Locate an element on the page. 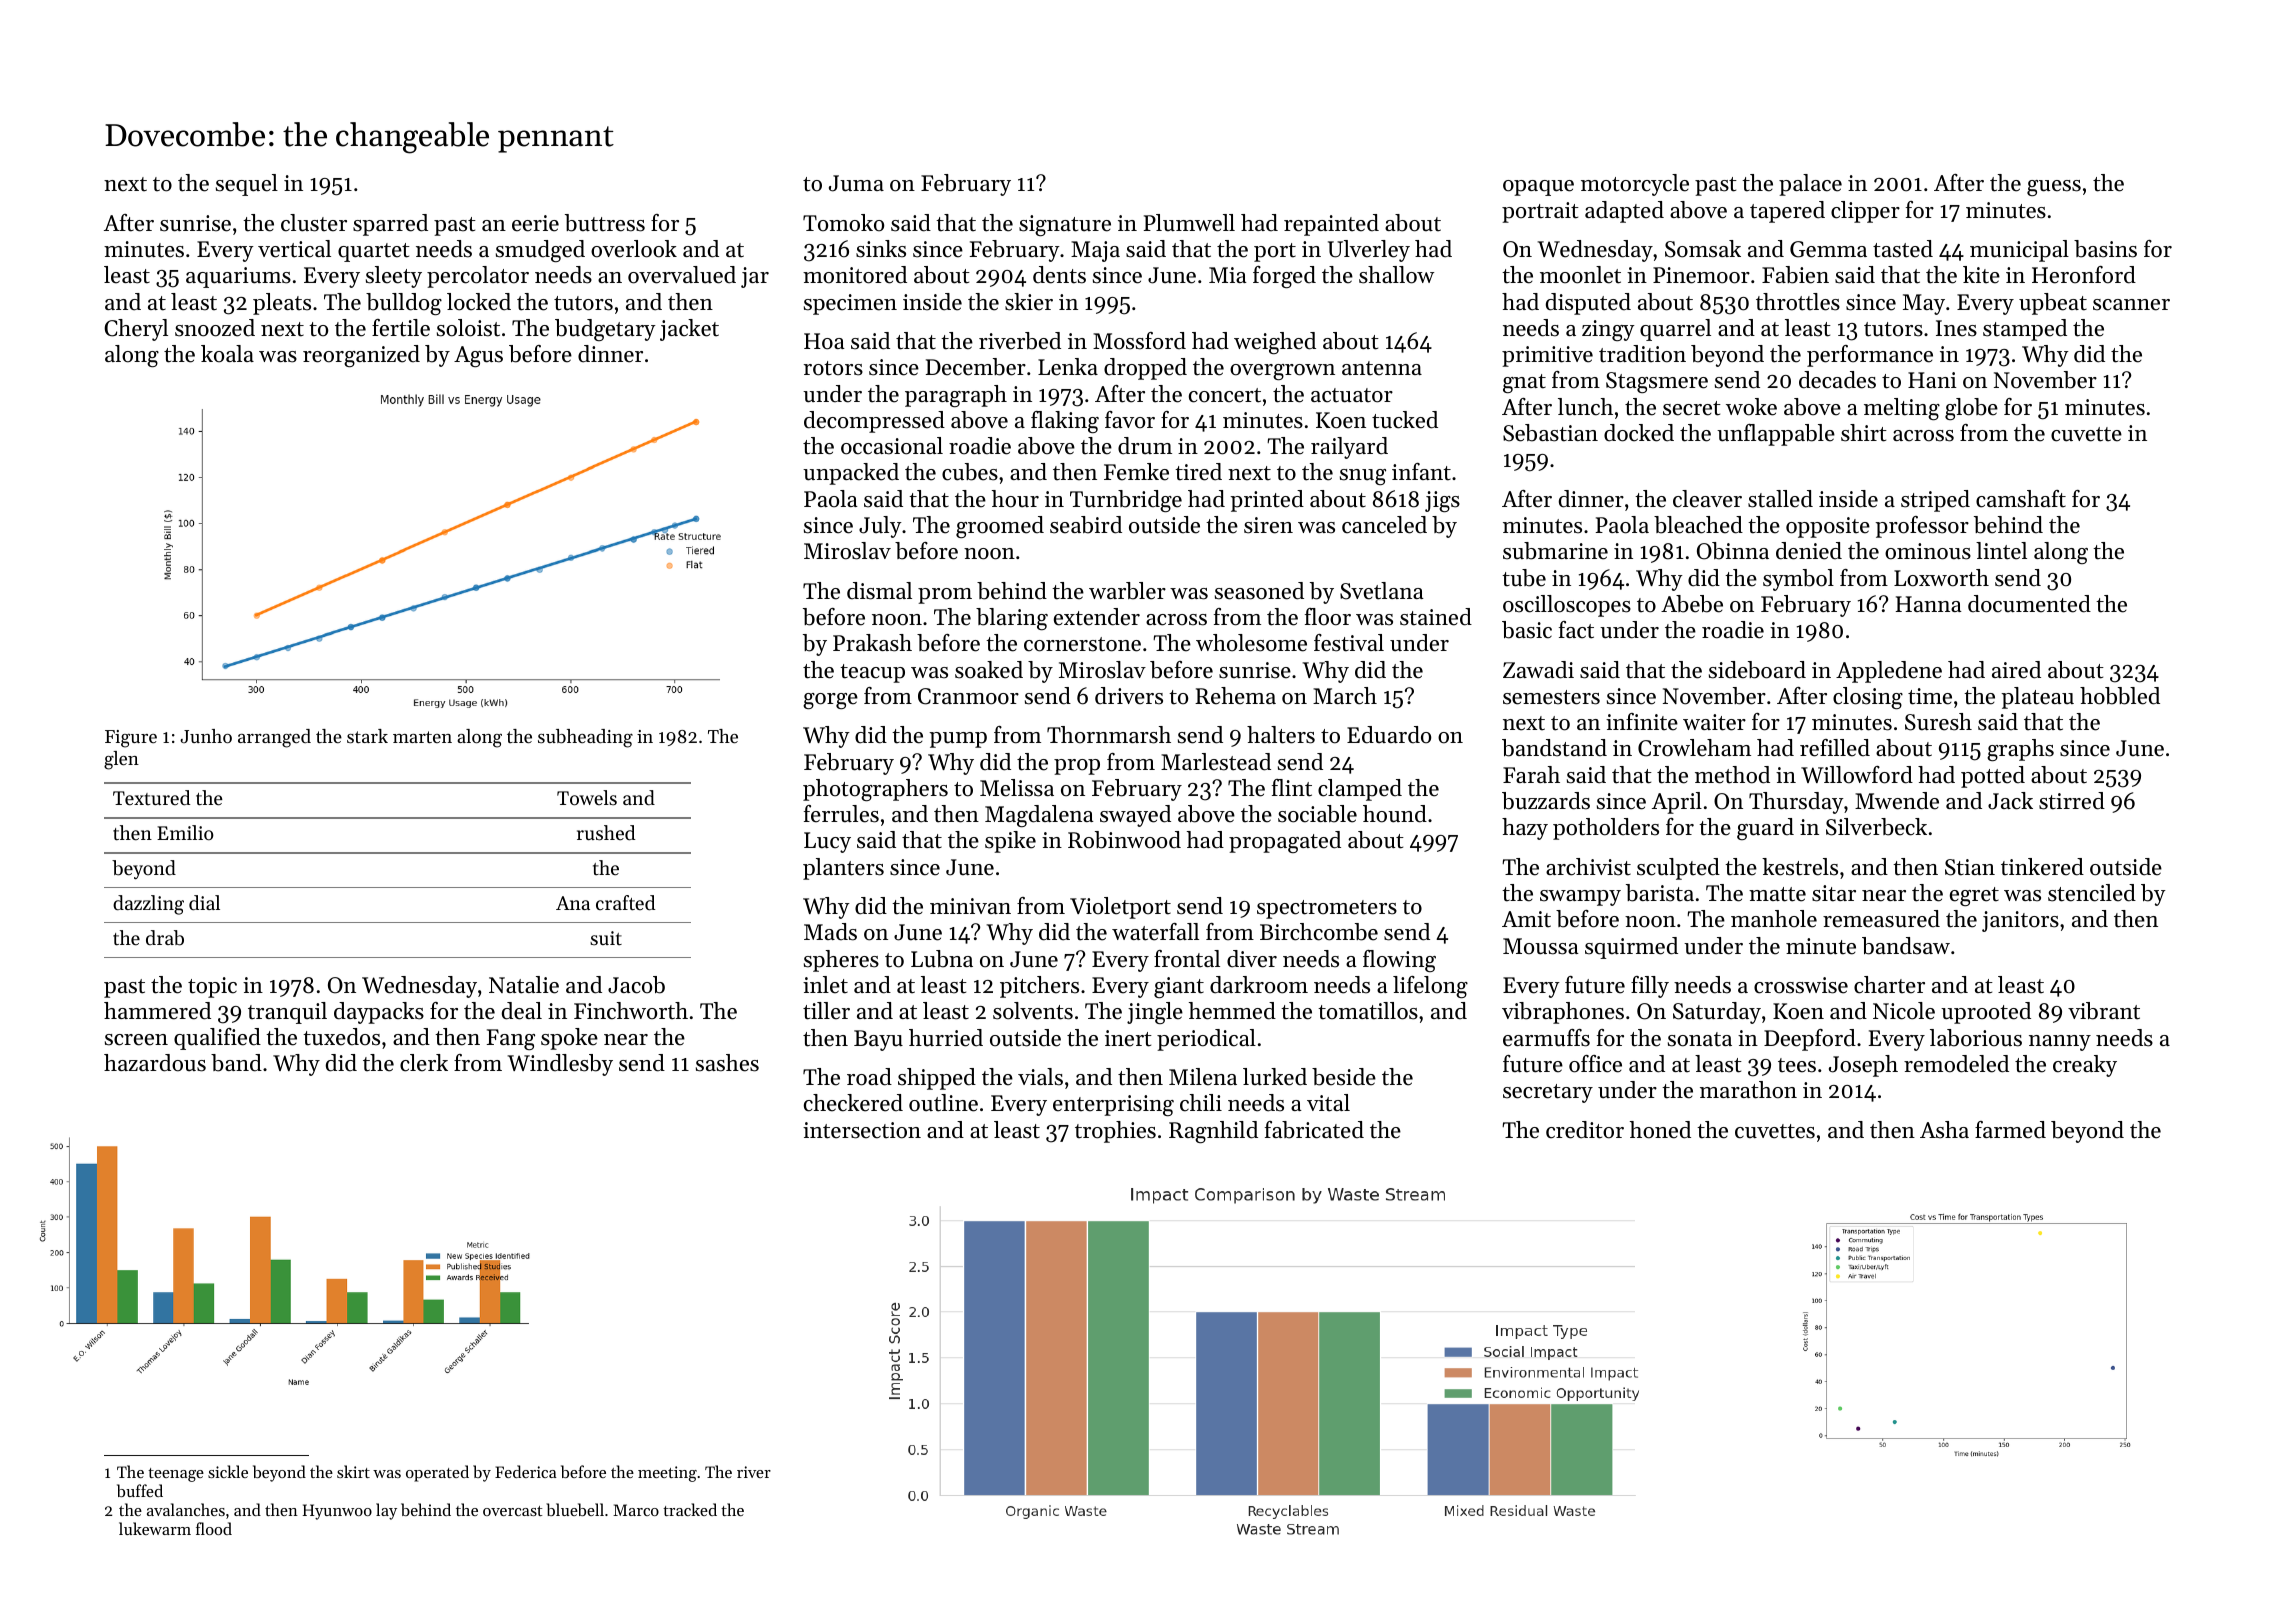 The image size is (2277, 1610). flint is located at coordinates (1292, 788).
